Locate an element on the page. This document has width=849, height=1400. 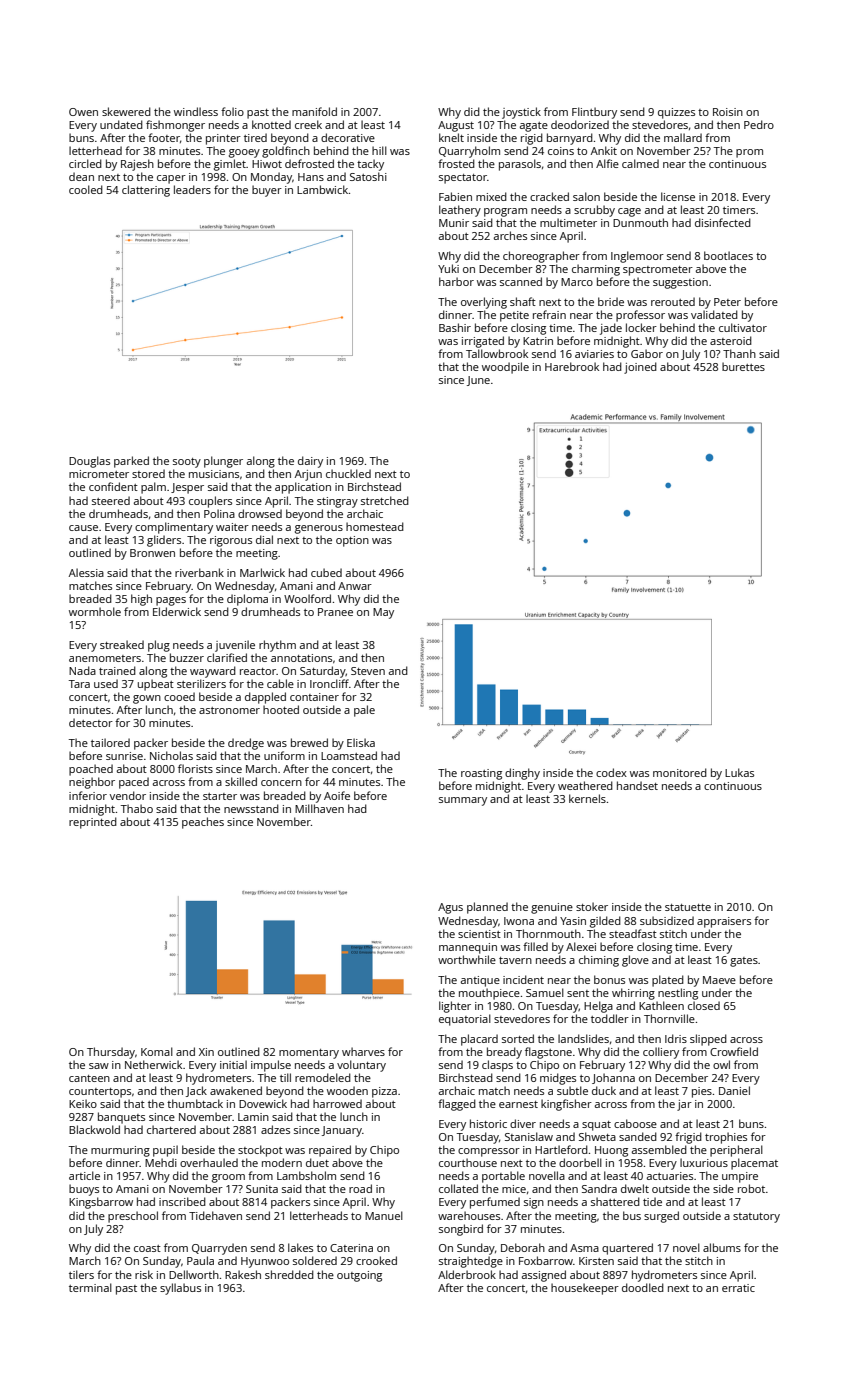
pizza is located at coordinates (384, 1092).
